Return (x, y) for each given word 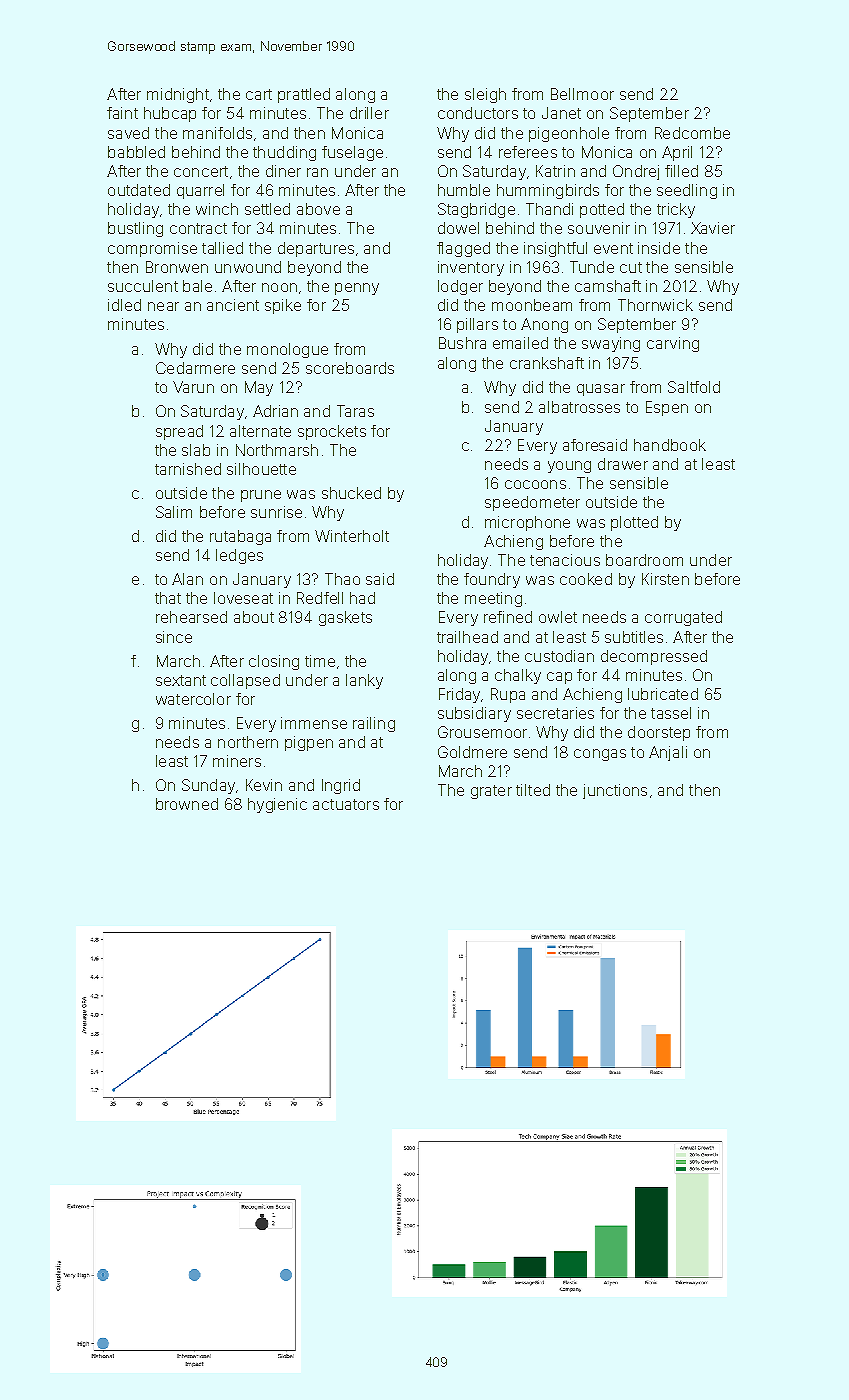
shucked (351, 493)
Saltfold (694, 387)
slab (196, 450)
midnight (178, 95)
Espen (667, 408)
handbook (670, 445)
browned (187, 804)
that (168, 598)
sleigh (485, 95)
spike (283, 306)
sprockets (332, 432)
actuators (346, 804)
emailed (520, 343)
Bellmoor (582, 94)
